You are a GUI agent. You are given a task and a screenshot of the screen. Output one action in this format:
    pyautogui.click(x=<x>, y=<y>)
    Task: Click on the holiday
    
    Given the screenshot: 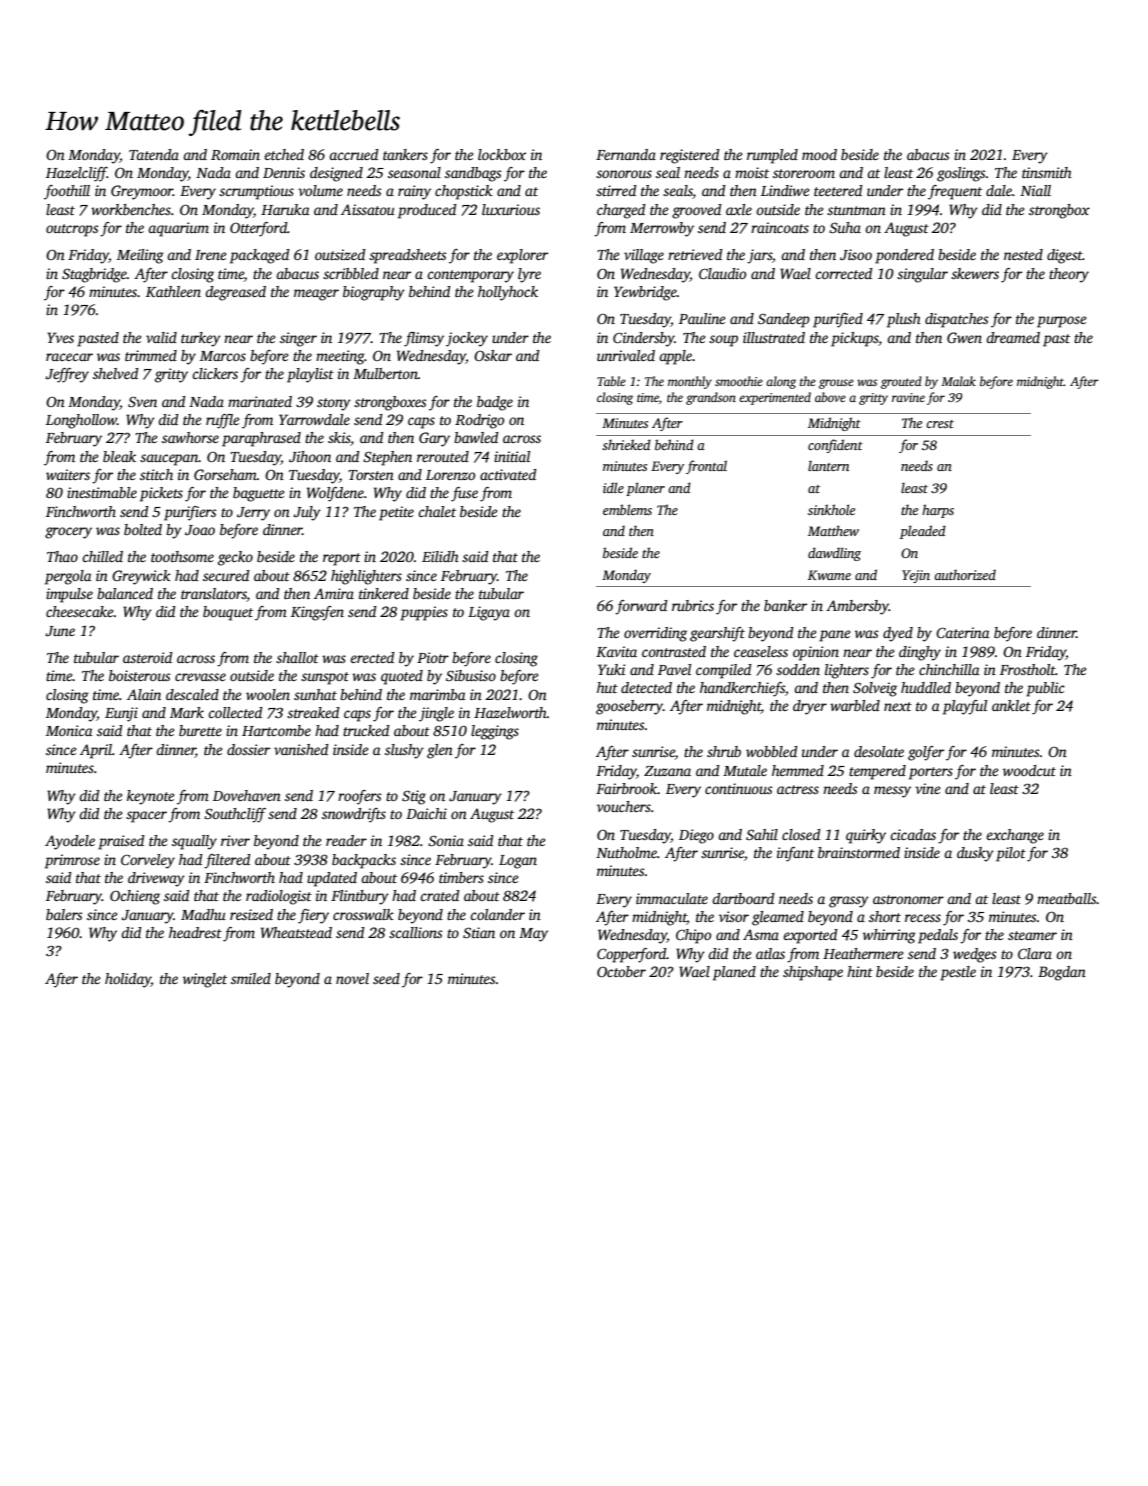 What is the action you would take?
    pyautogui.click(x=128, y=980)
